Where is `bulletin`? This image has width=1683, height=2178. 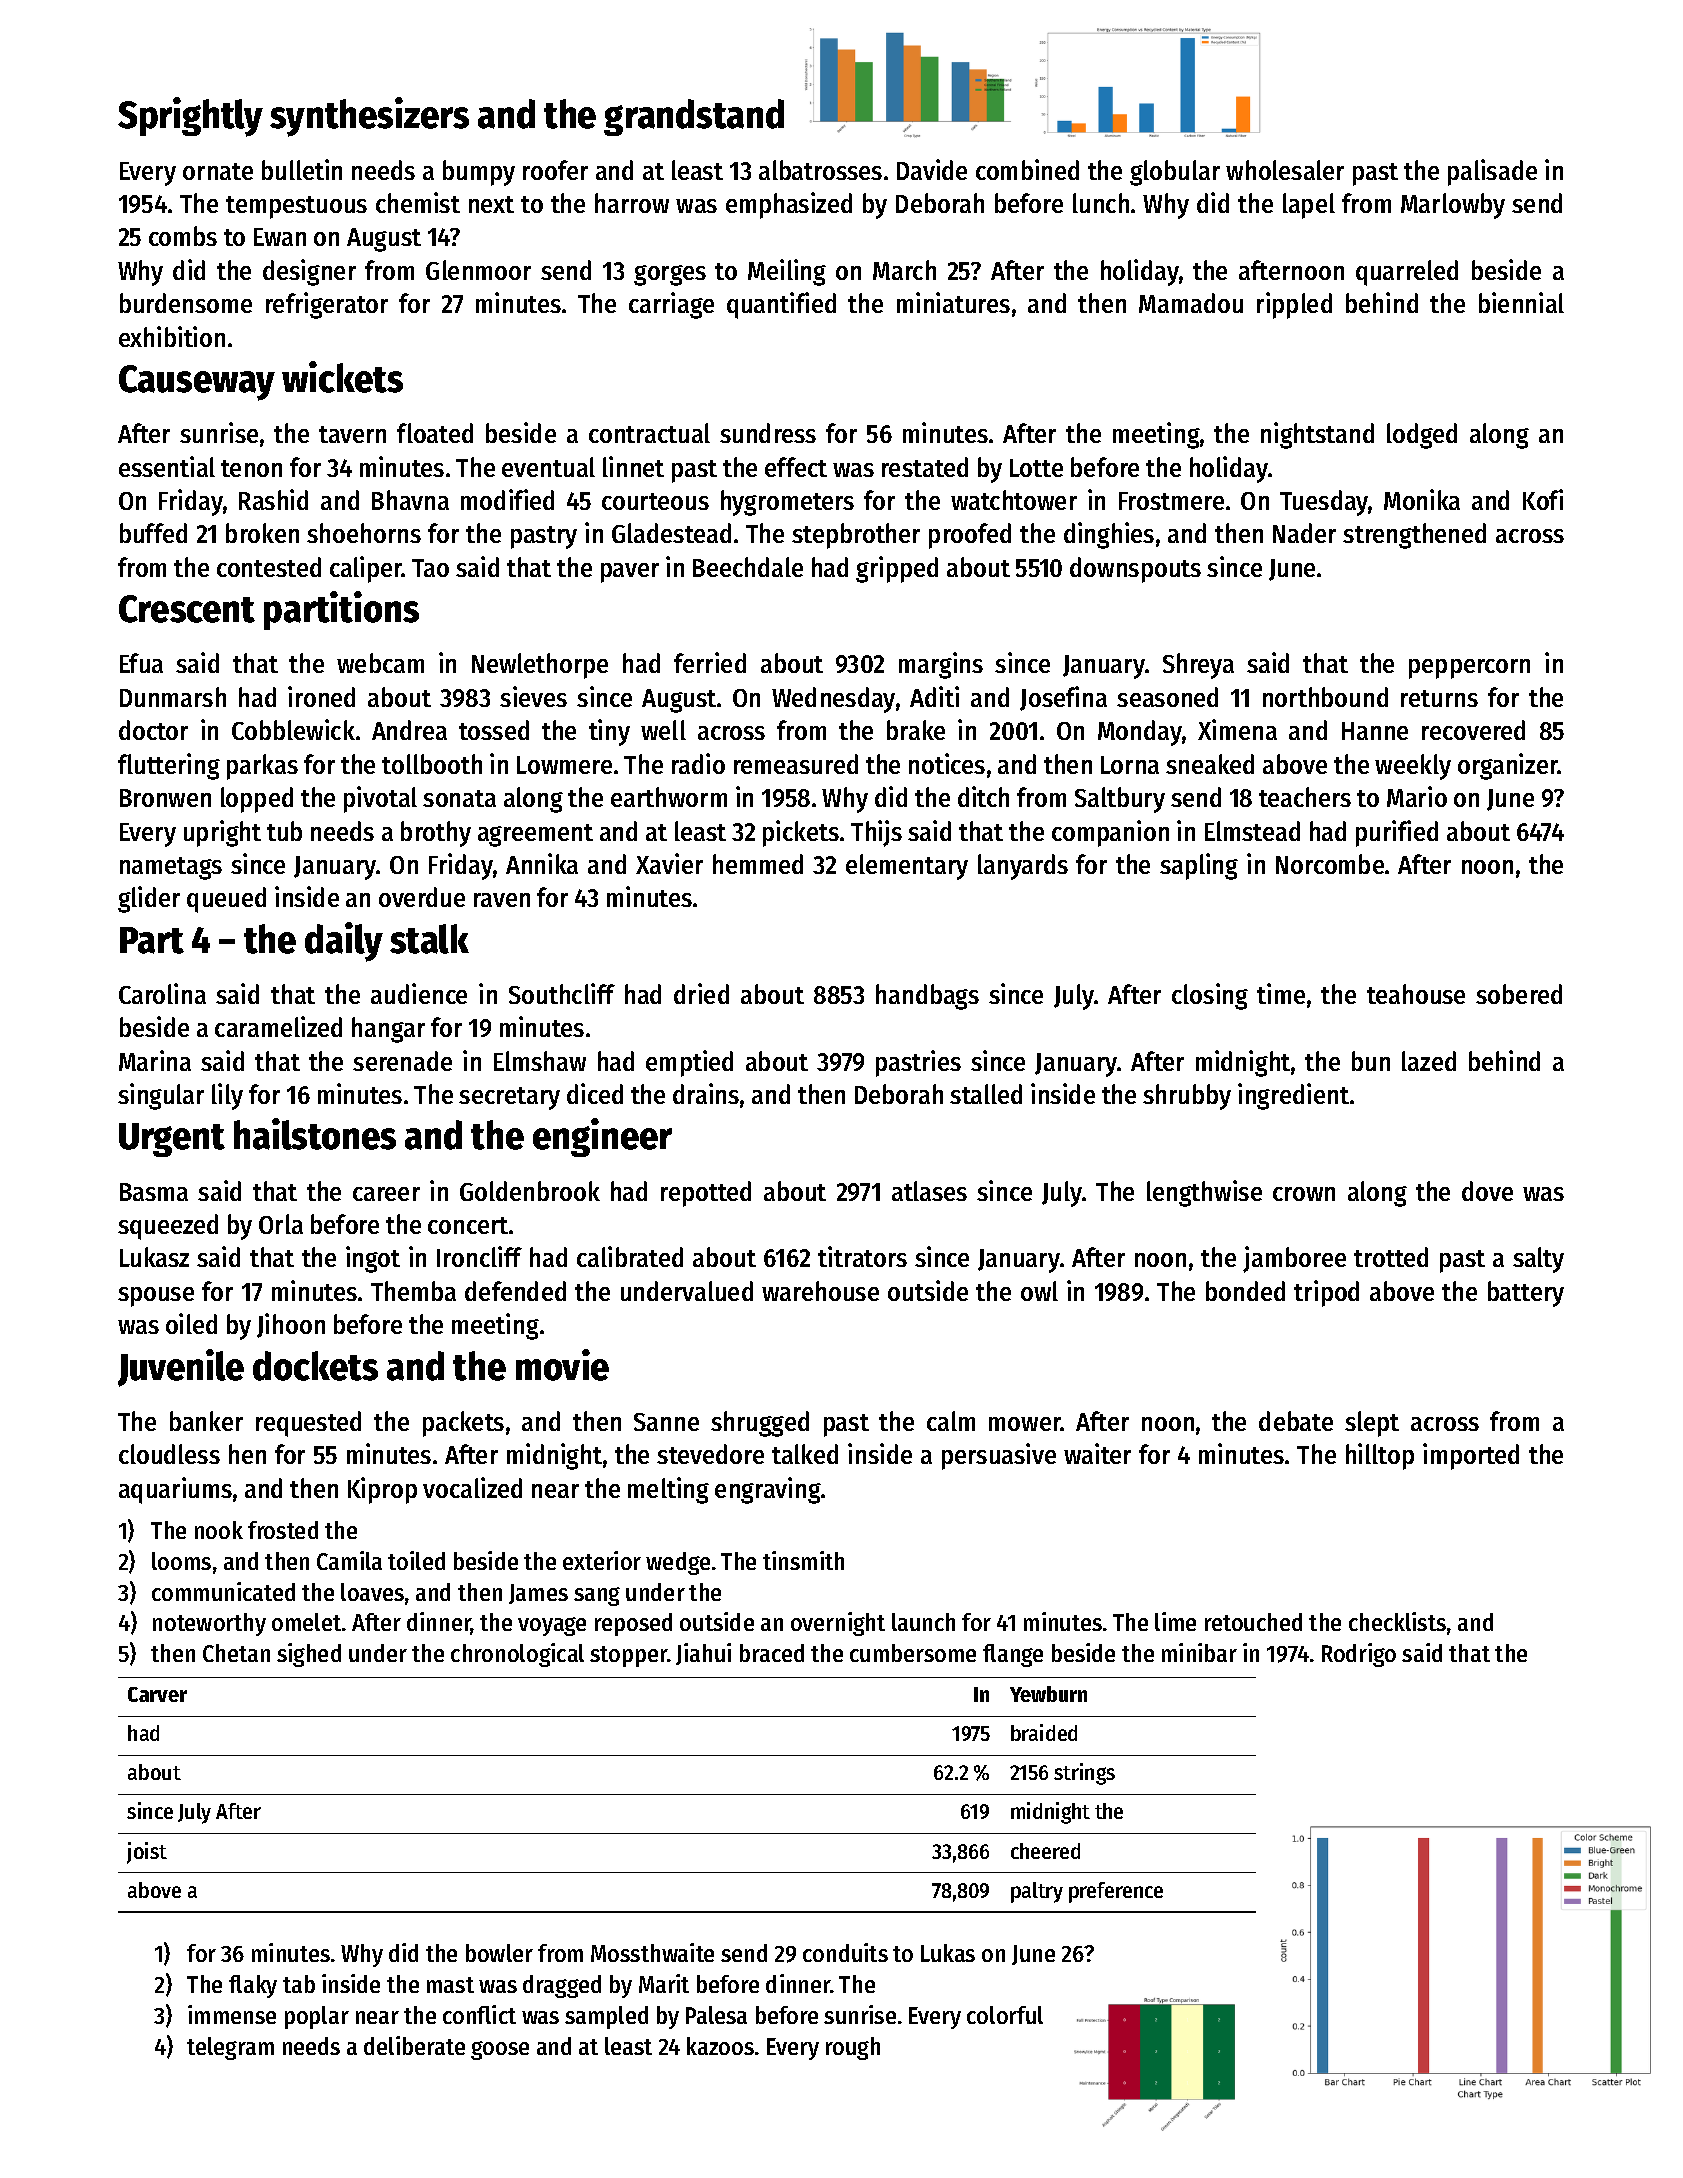 bulletin is located at coordinates (302, 169).
